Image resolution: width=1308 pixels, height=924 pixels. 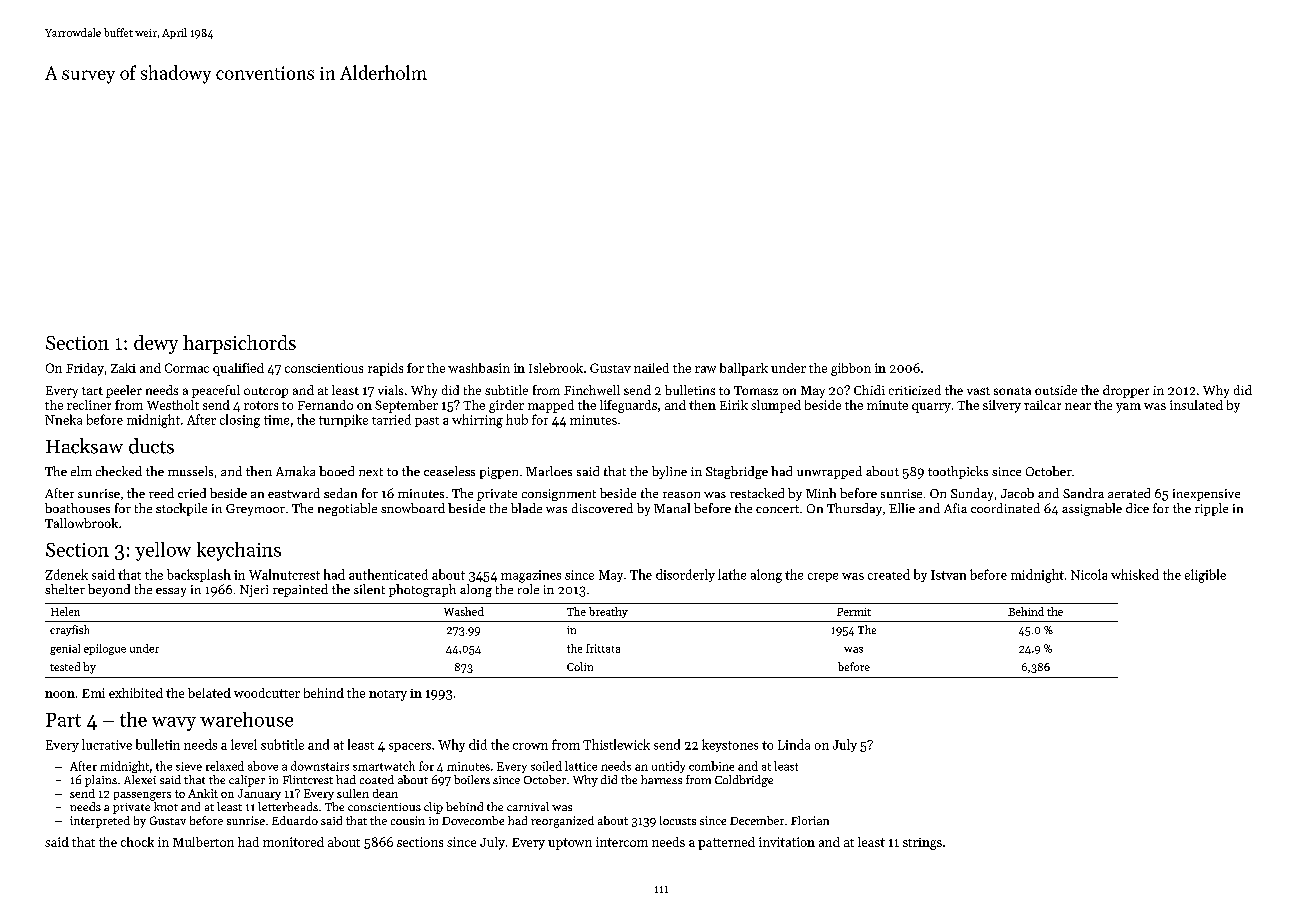 I want to click on Permit, so click(x=854, y=612).
